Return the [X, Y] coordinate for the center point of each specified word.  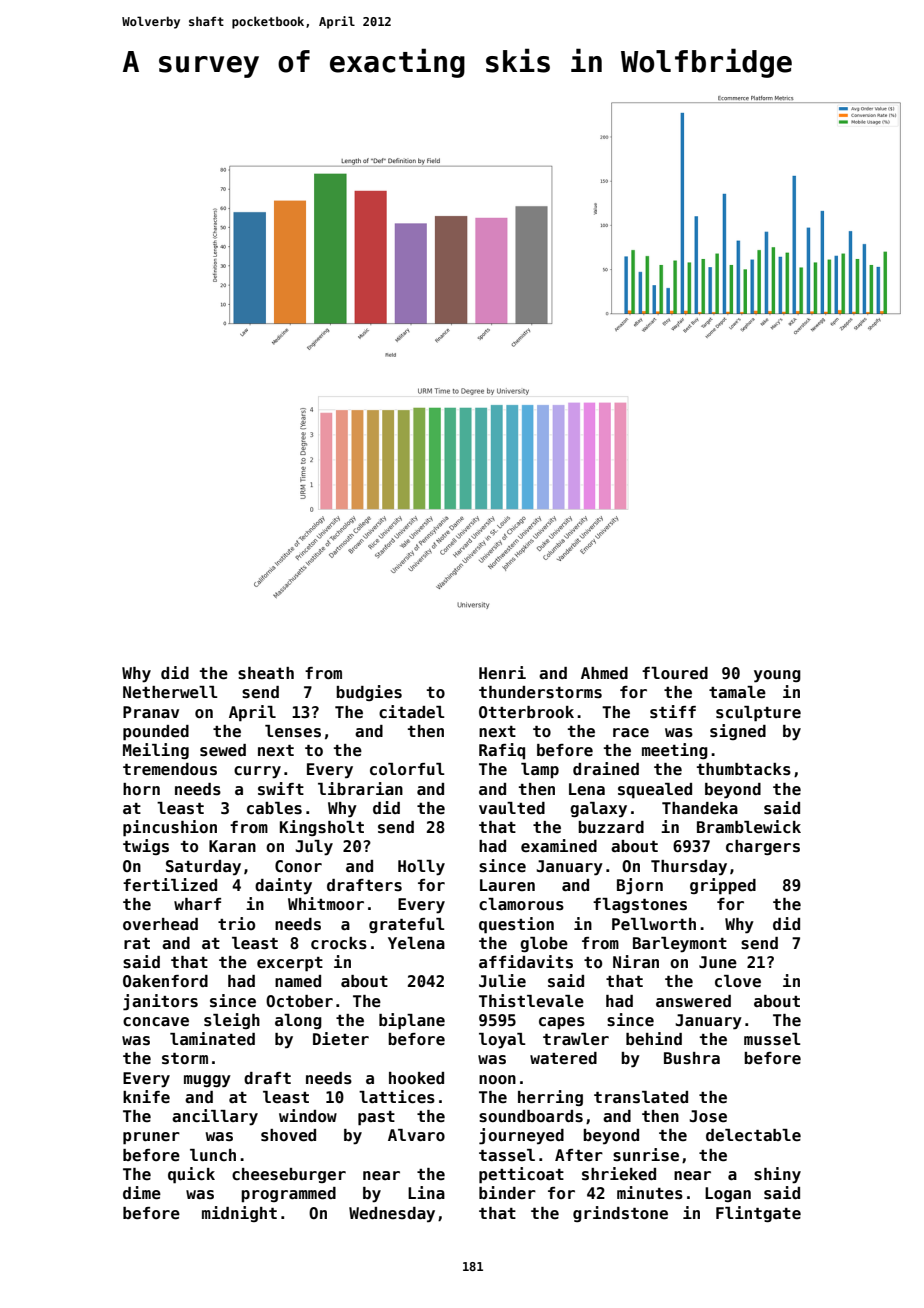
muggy [207, 1081]
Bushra [692, 1058]
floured [675, 673]
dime [142, 1193]
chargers [763, 847]
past [376, 1118]
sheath [266, 673]
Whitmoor [326, 904]
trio [236, 923]
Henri [502, 673]
